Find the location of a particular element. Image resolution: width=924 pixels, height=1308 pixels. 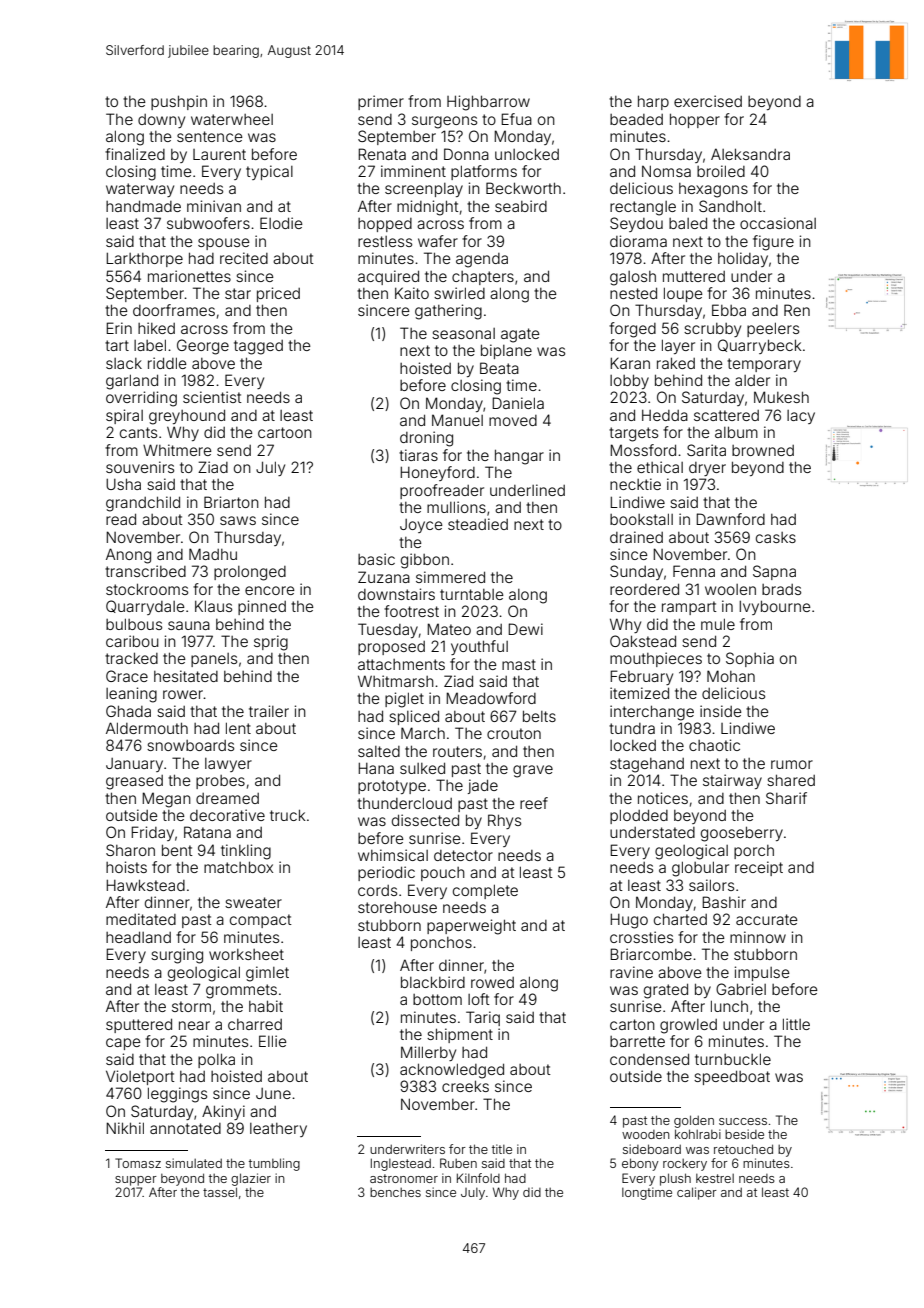

agate is located at coordinates (520, 335).
